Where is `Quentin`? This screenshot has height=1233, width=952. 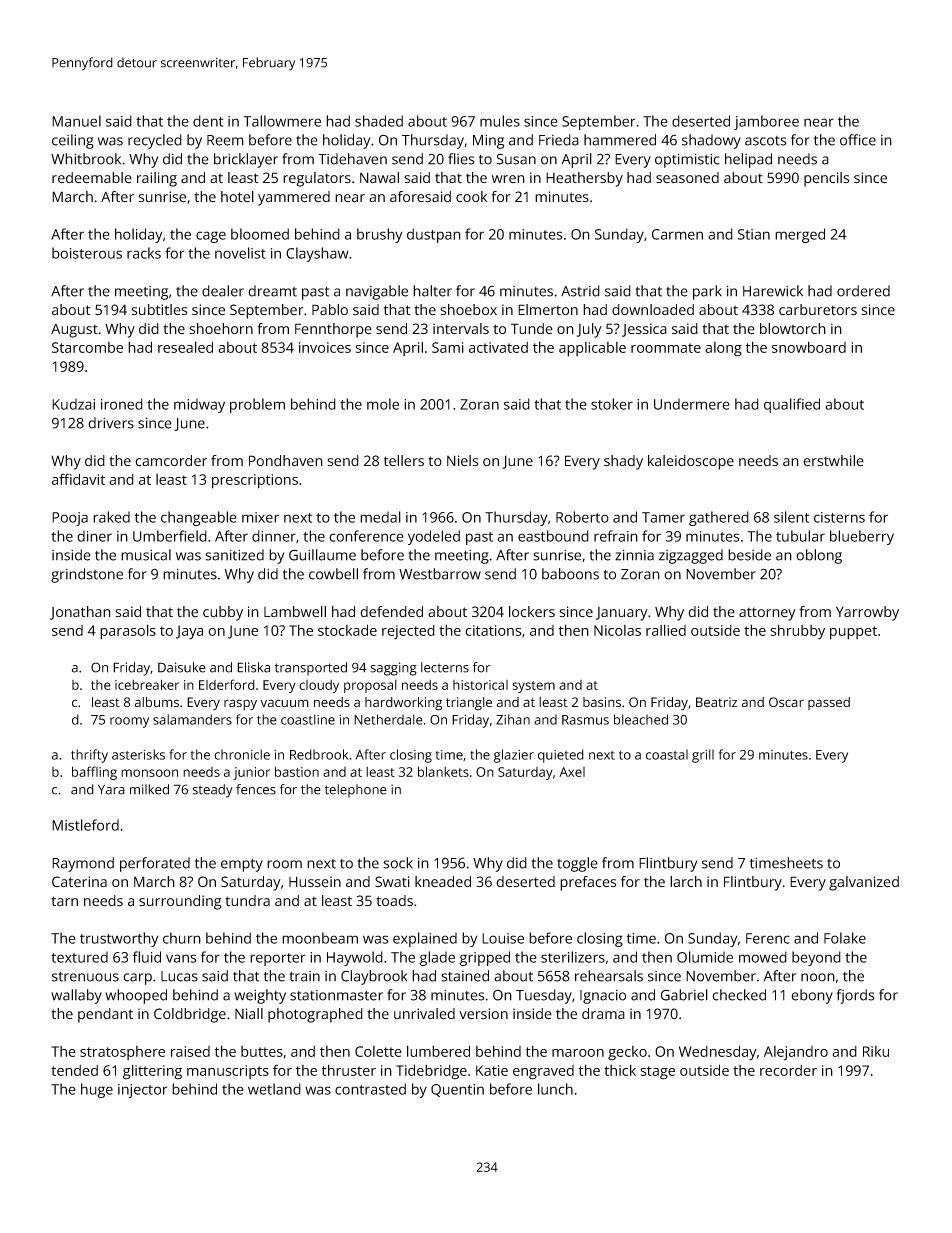
Quentin is located at coordinates (457, 1090).
